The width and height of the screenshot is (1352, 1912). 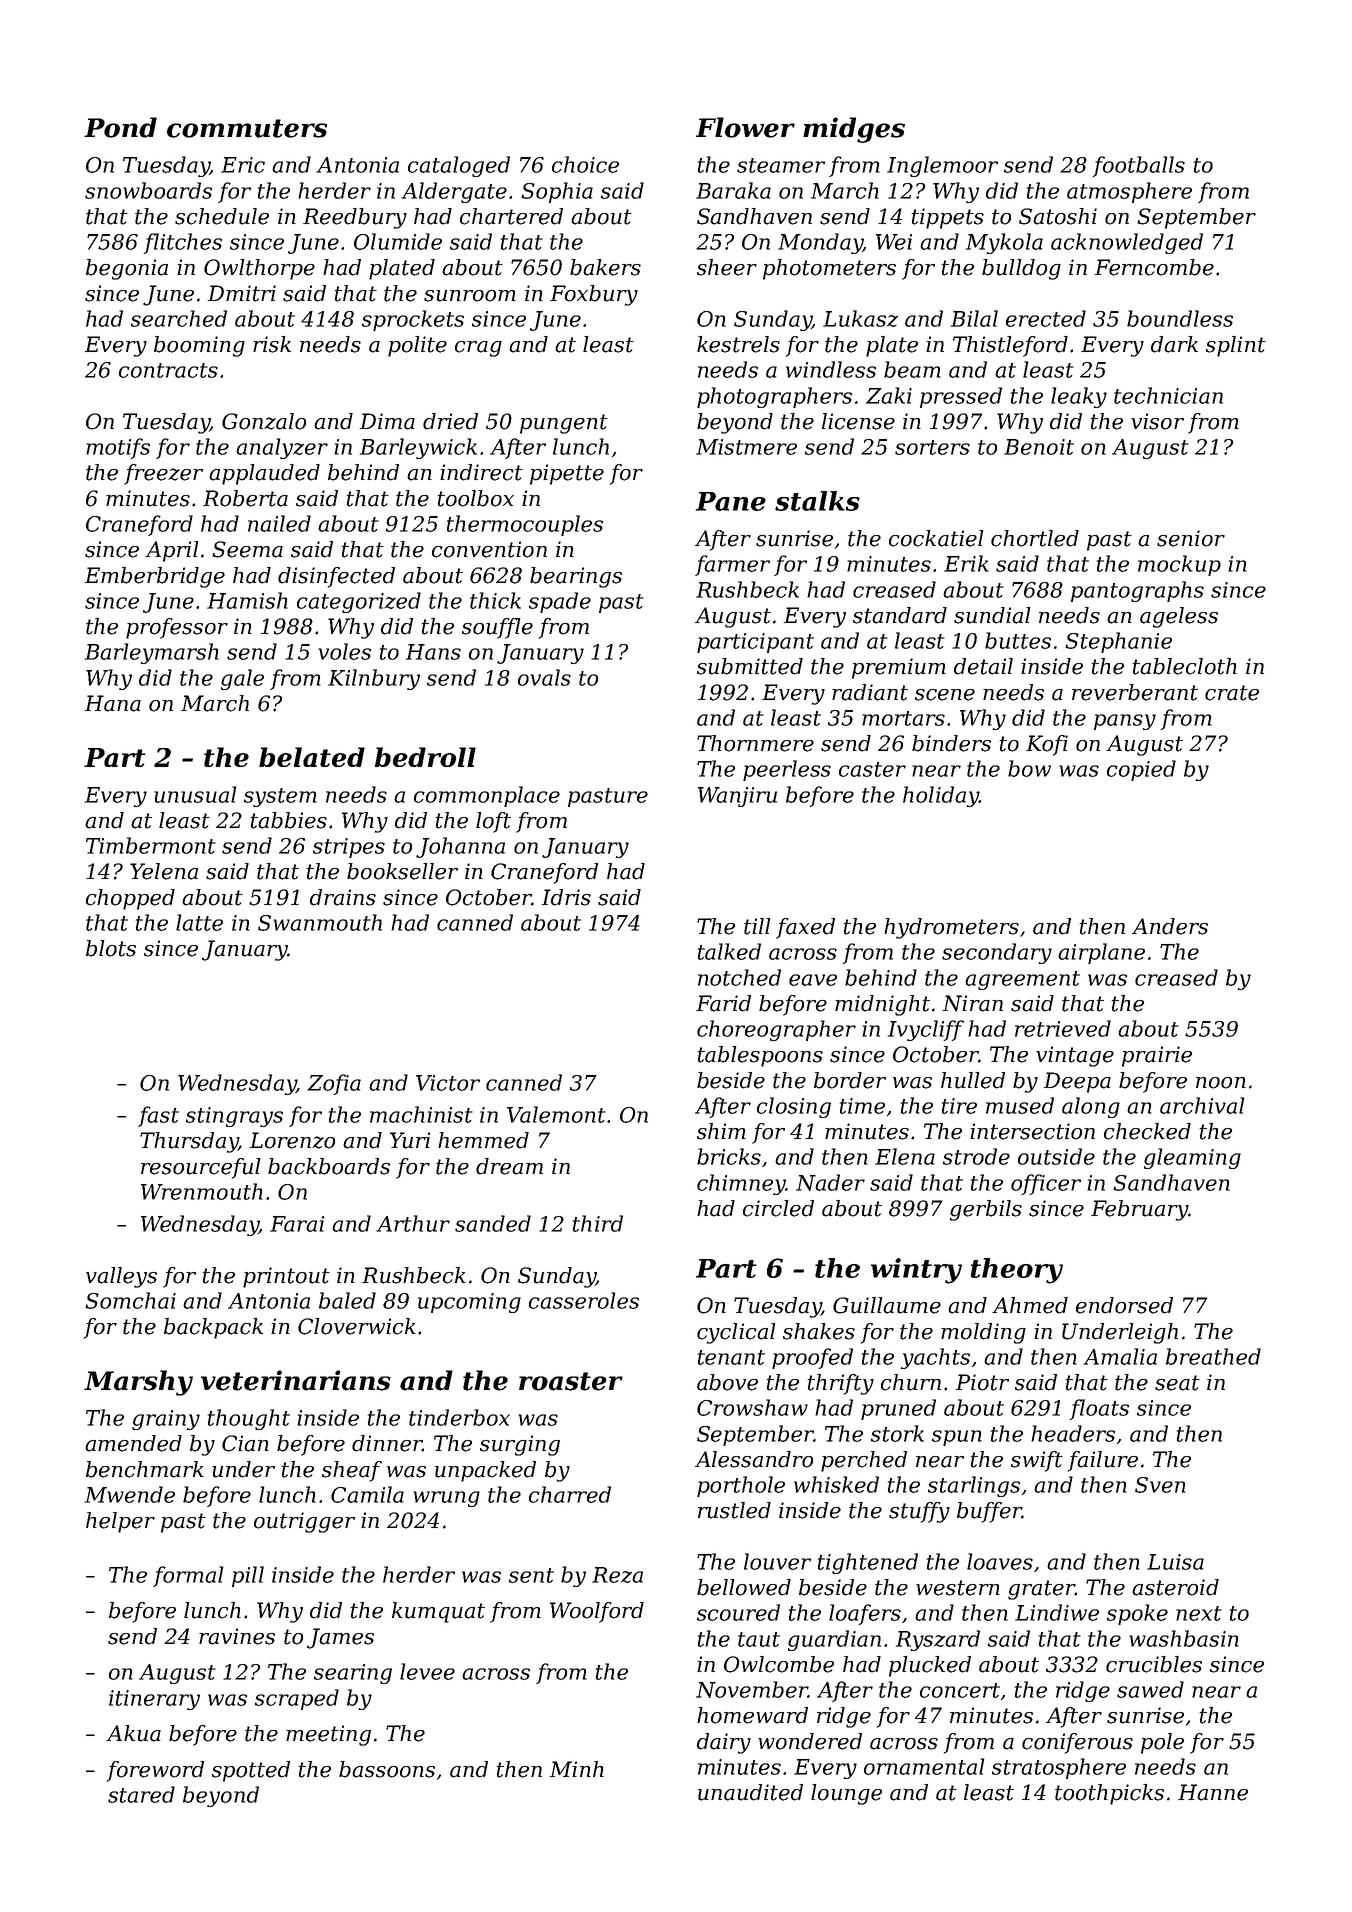 What do you see at coordinates (819, 1331) in the screenshot?
I see `shakes` at bounding box center [819, 1331].
